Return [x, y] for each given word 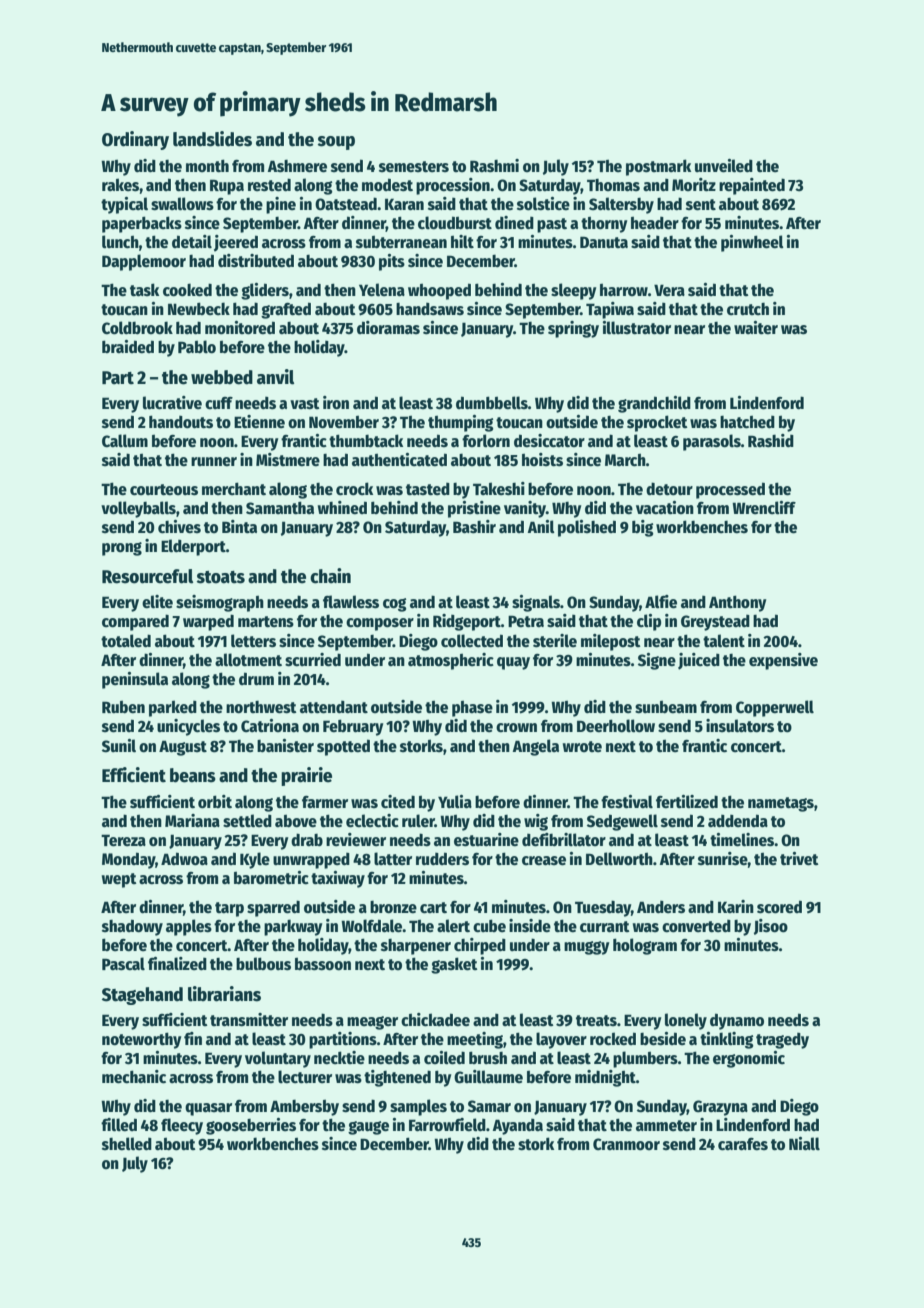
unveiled [724, 166]
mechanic [134, 1077]
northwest [261, 707]
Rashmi [494, 166]
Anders [661, 907]
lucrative [172, 403]
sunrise [723, 859]
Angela [535, 747]
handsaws [430, 309]
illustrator [637, 328]
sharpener [416, 947]
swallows [182, 204]
